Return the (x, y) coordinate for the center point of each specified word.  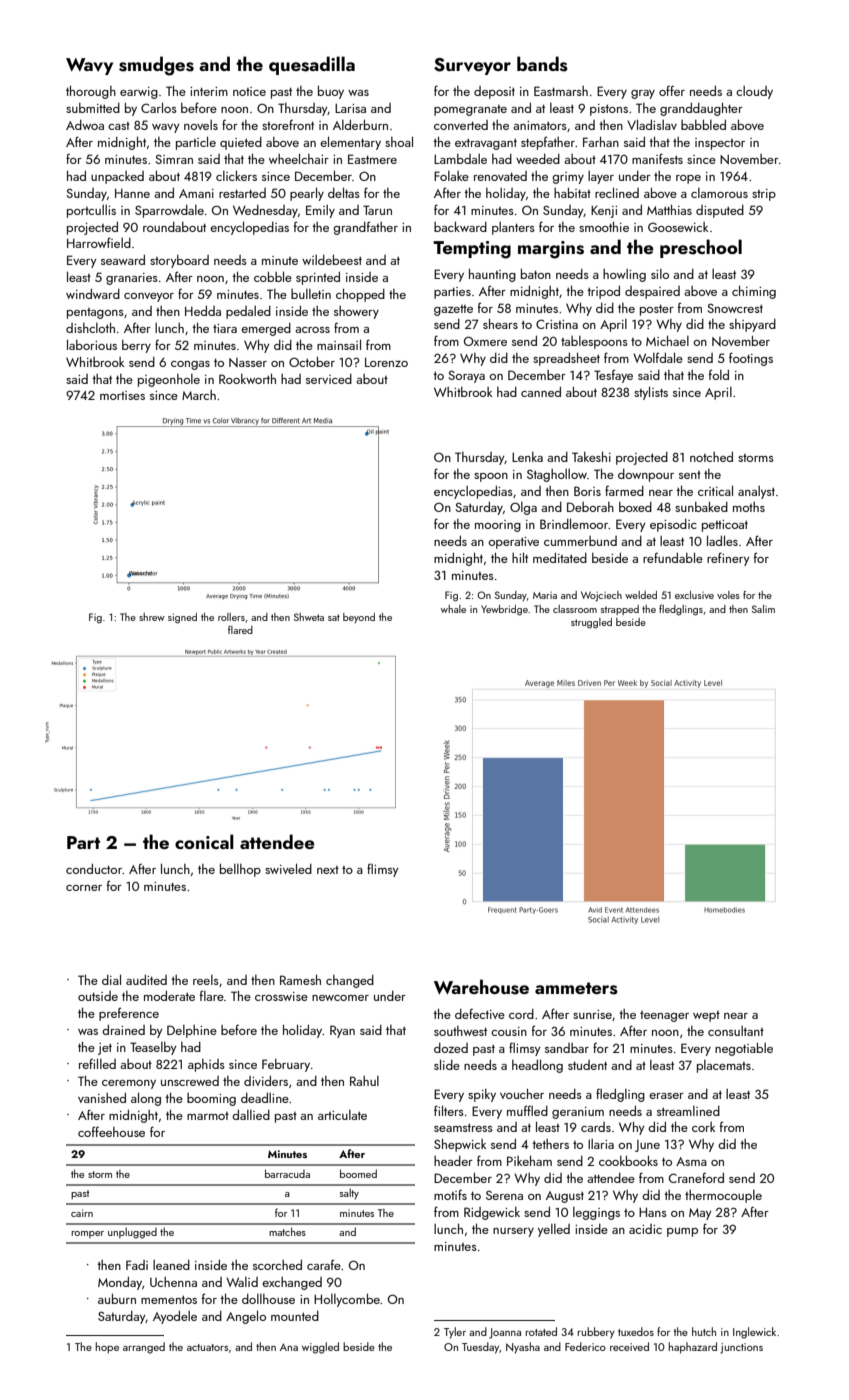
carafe (324, 1264)
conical (204, 841)
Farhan (601, 142)
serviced (329, 379)
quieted (241, 143)
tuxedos (636, 1331)
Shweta (309, 617)
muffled (527, 1110)
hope (107, 1347)
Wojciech (601, 596)
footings (751, 359)
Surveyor (472, 66)
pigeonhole (169, 380)
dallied (251, 1115)
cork (703, 1127)
